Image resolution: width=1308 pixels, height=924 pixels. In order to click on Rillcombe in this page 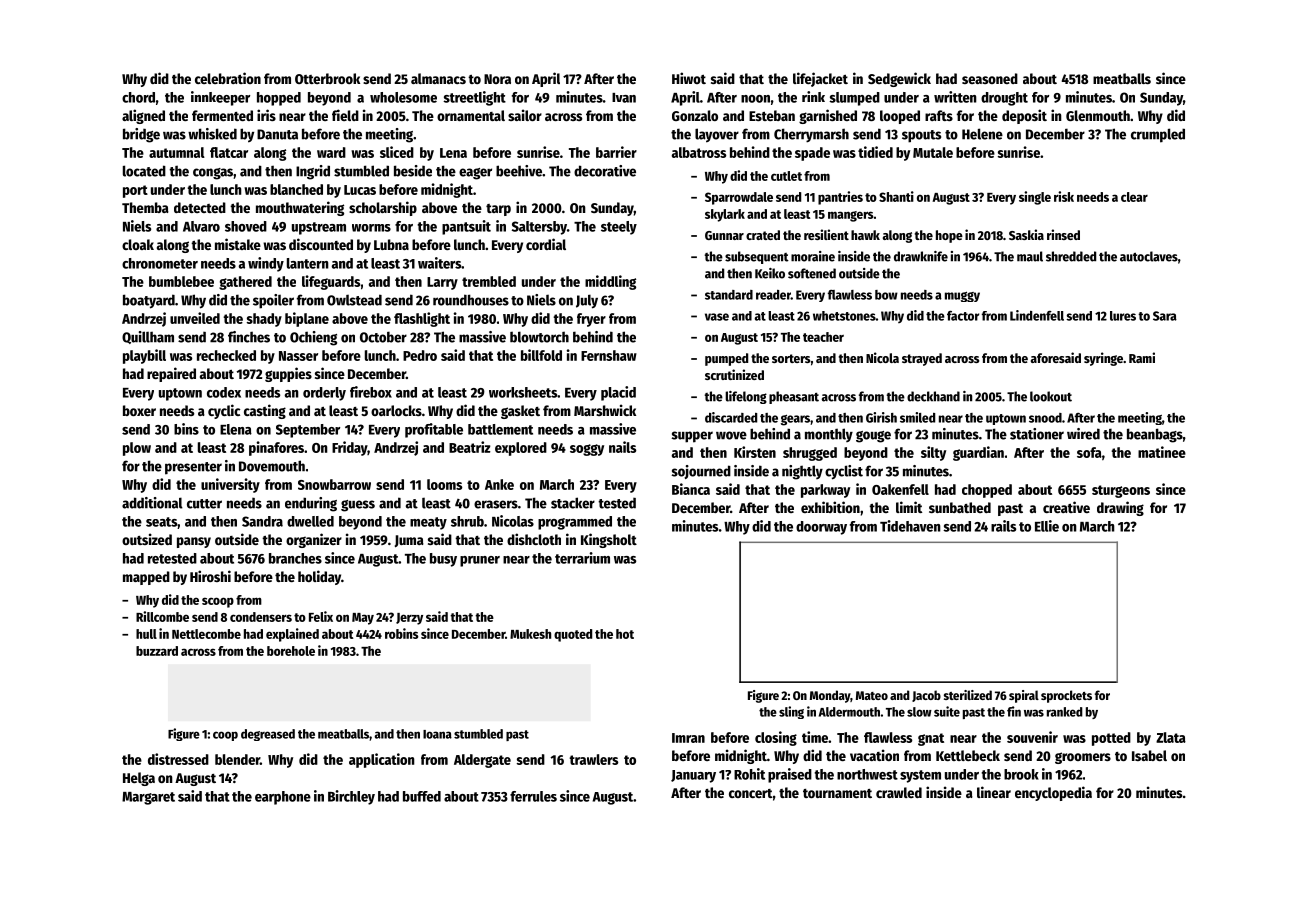, I will do `click(162, 616)`.
